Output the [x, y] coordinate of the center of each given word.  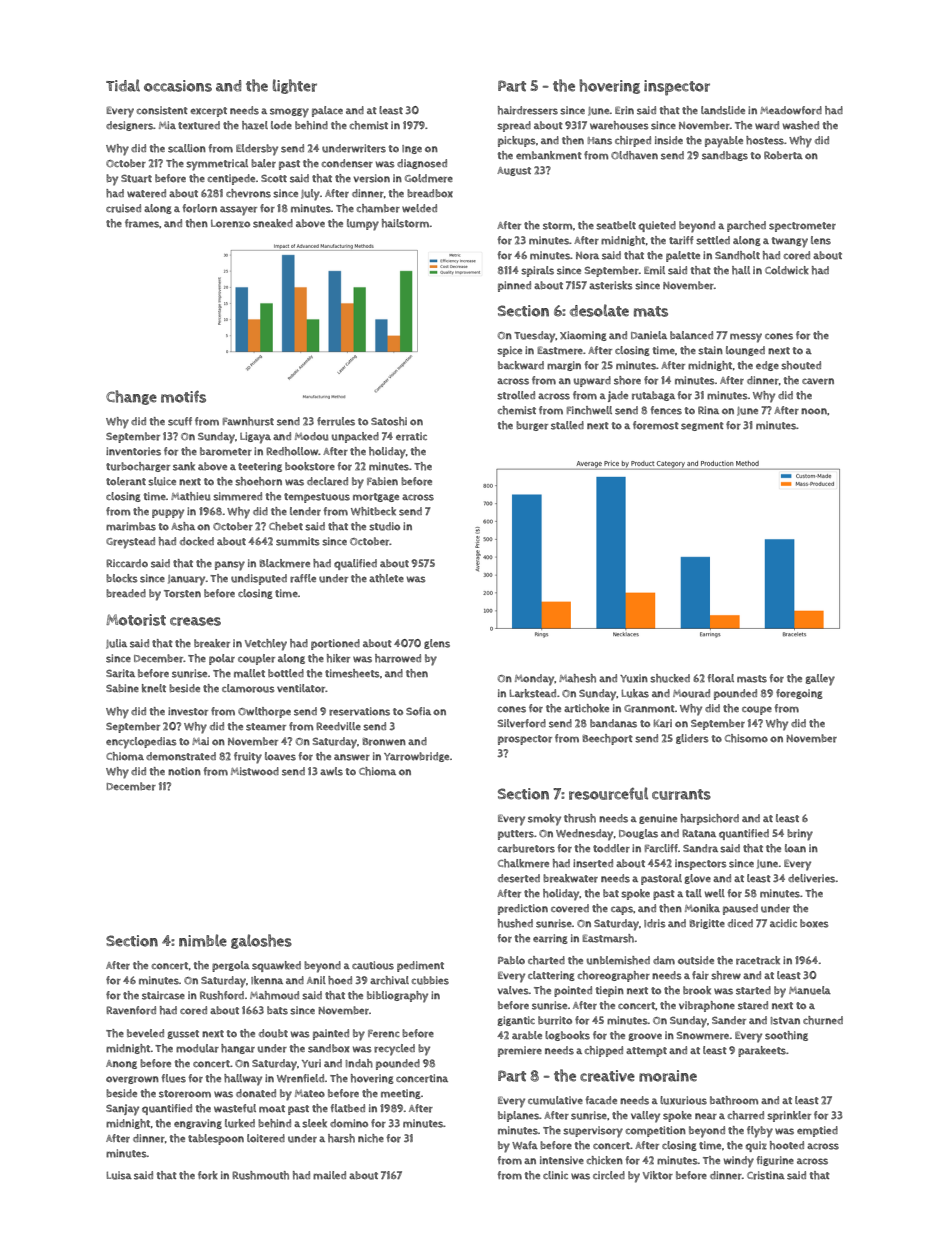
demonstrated [181, 756]
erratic [411, 436]
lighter [295, 86]
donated [256, 1093]
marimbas [131, 526]
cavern [818, 381]
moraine [668, 1076]
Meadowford [791, 110]
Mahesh [577, 678]
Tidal [123, 85]
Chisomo [746, 738]
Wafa [525, 1145]
